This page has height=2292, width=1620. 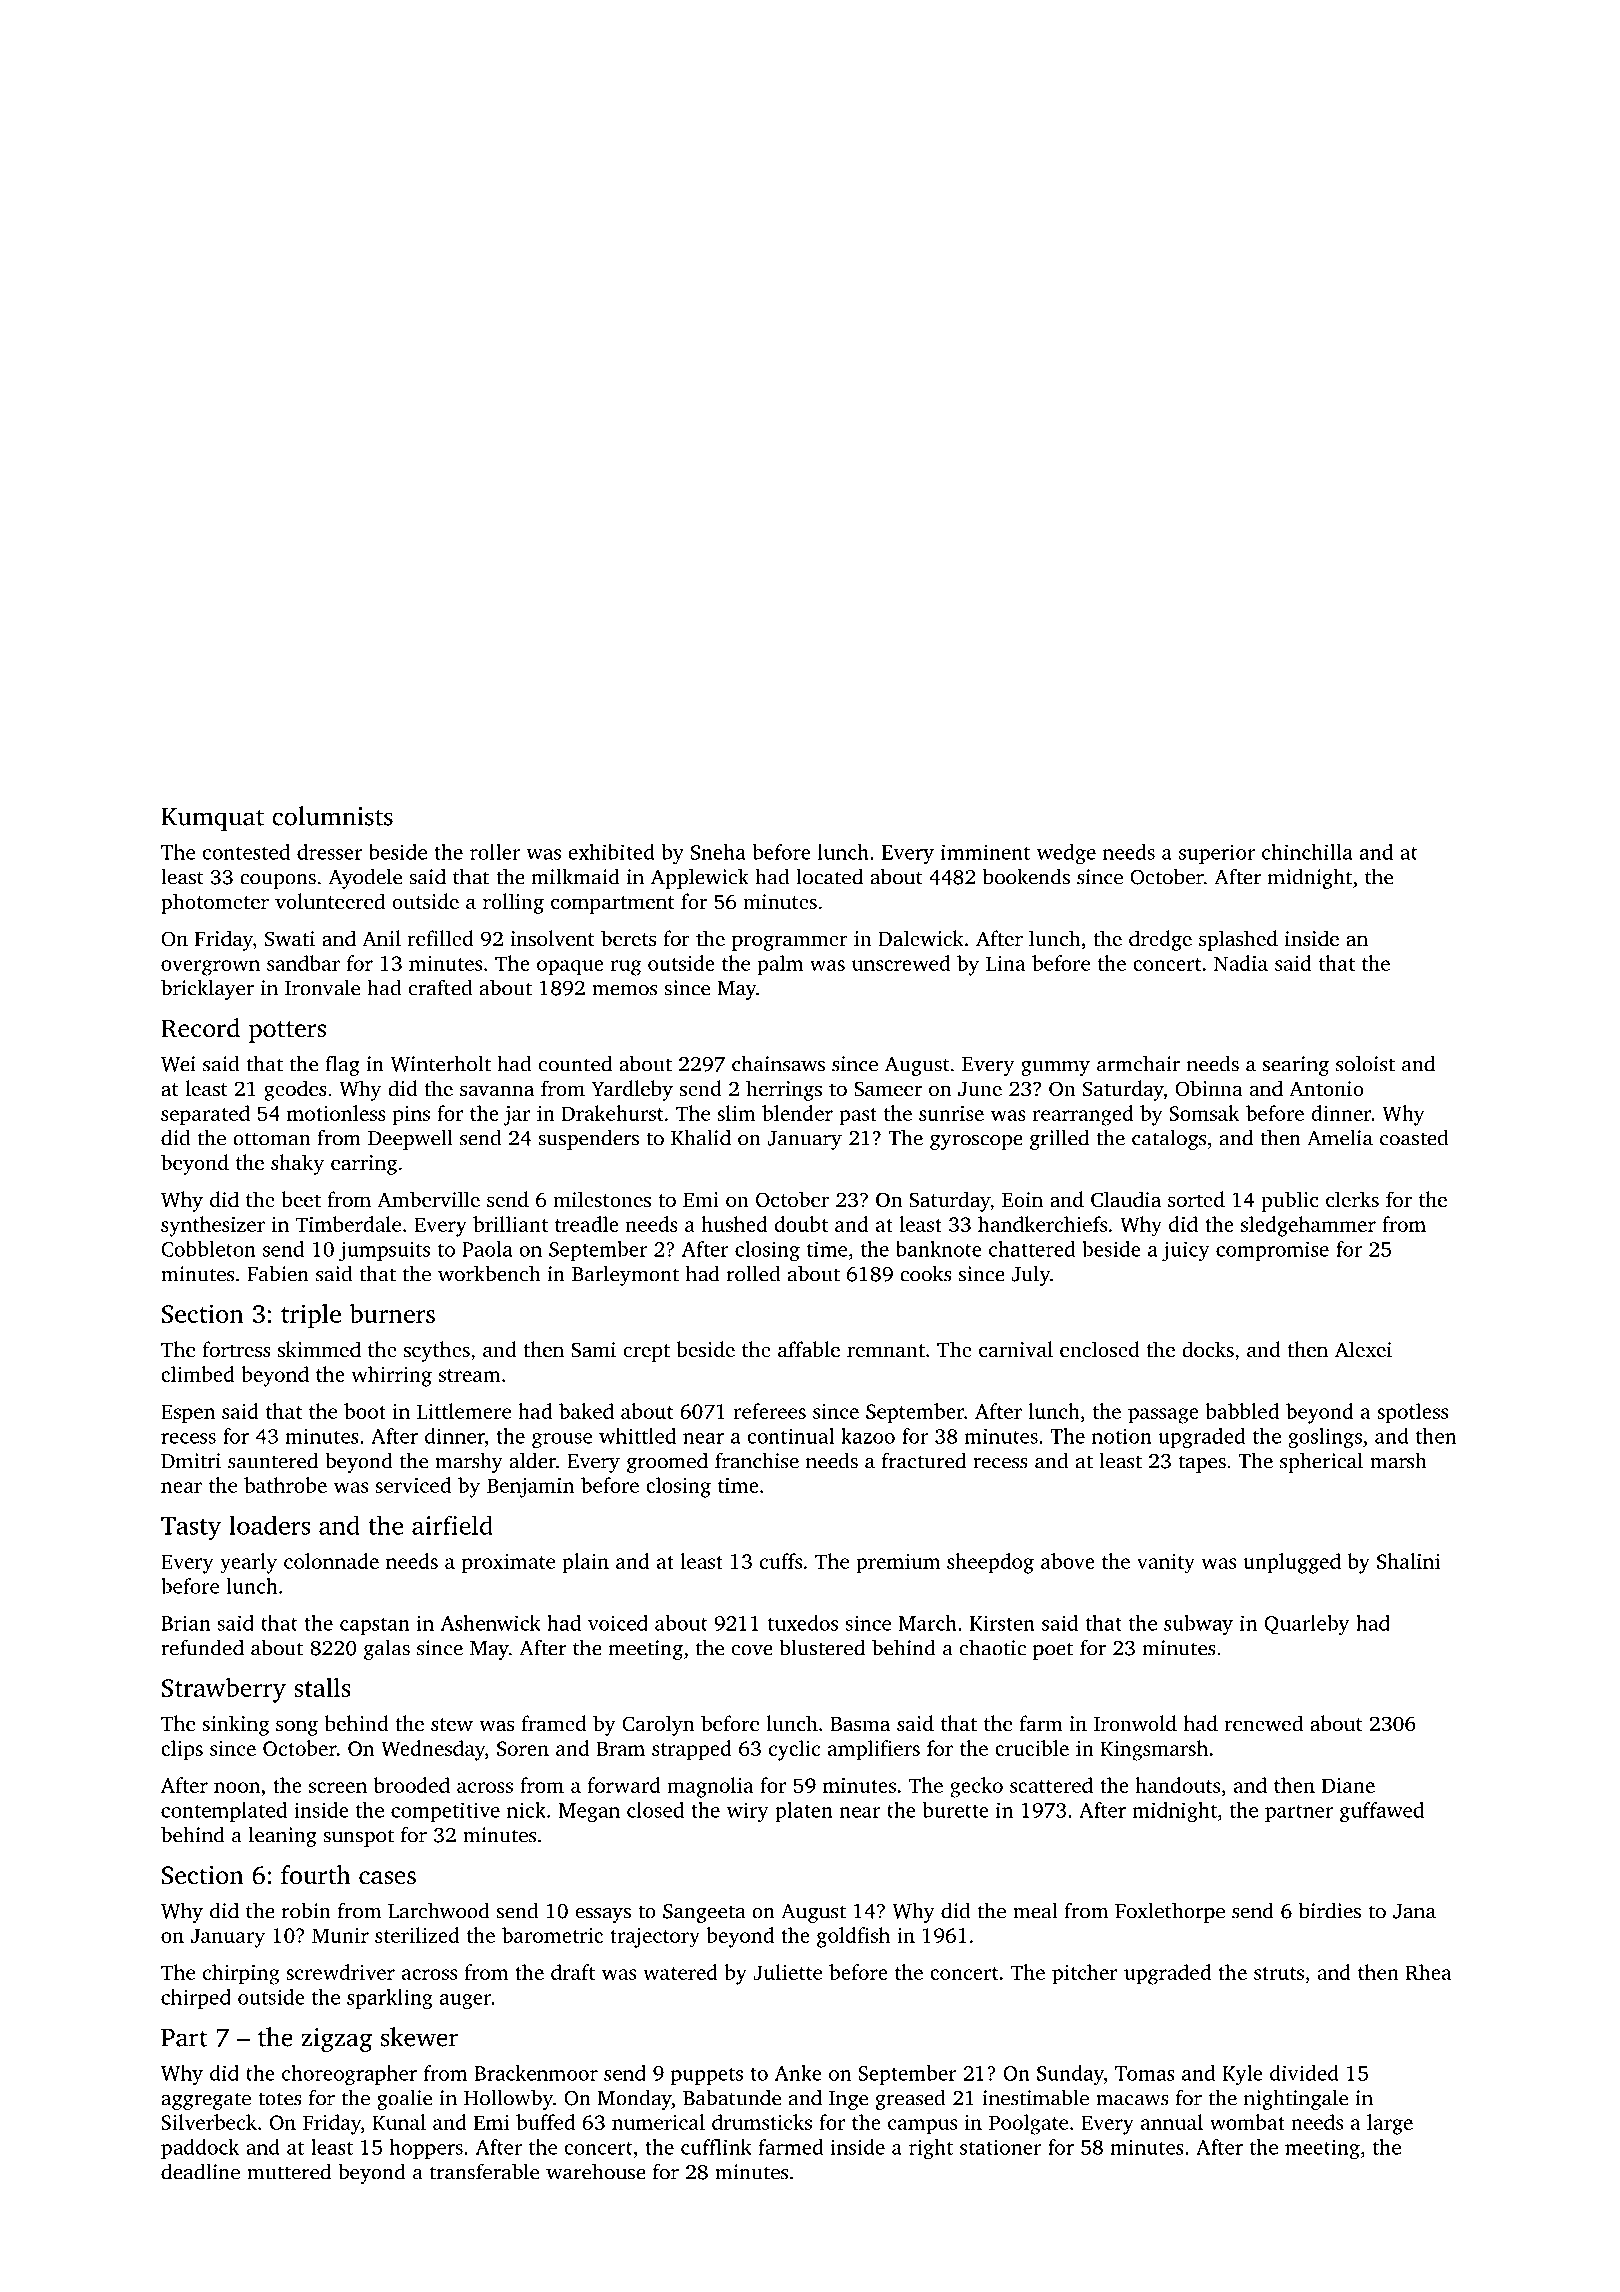 I want to click on sheepdog, so click(x=990, y=1563).
